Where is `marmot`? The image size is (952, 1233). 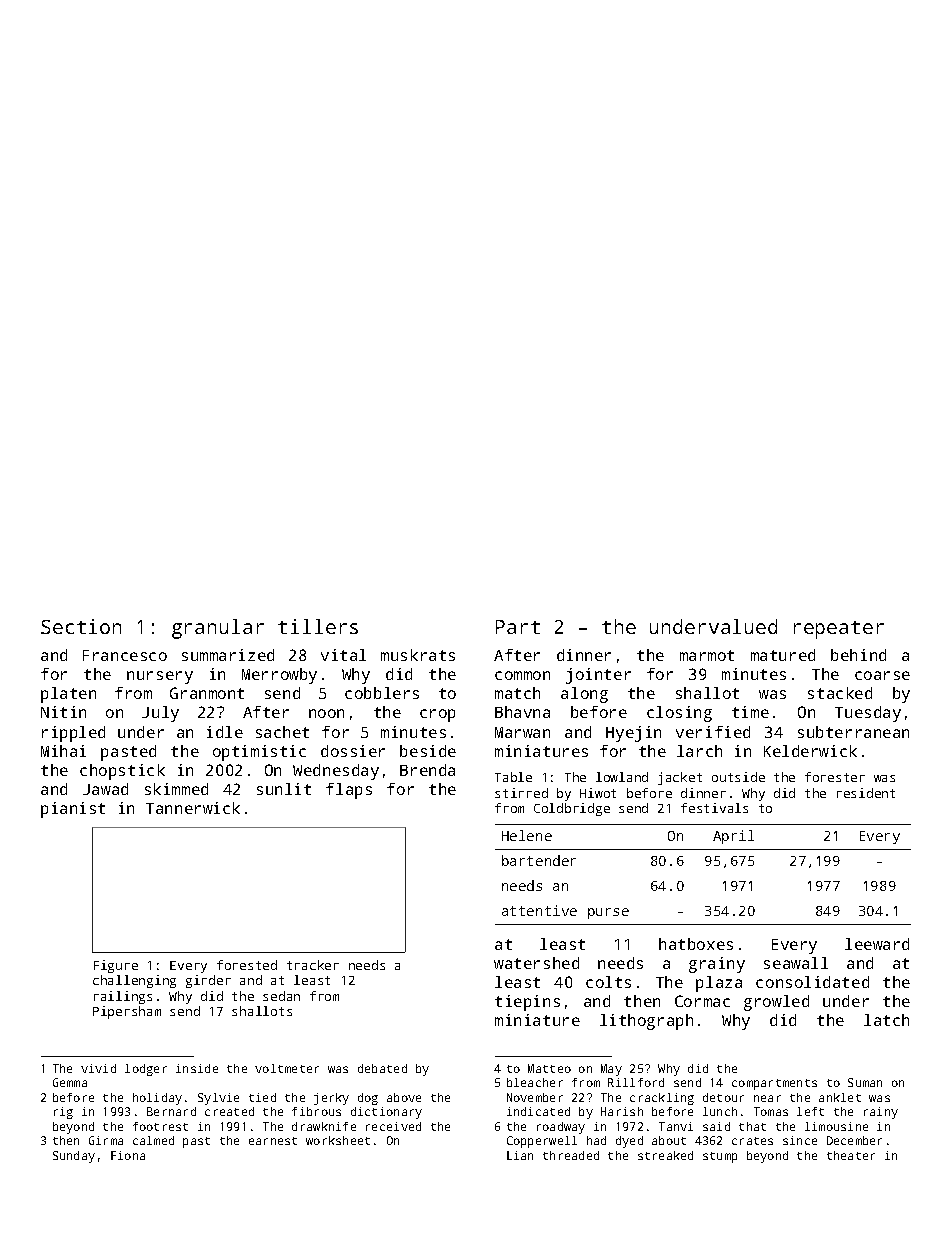
marmot is located at coordinates (707, 655).
